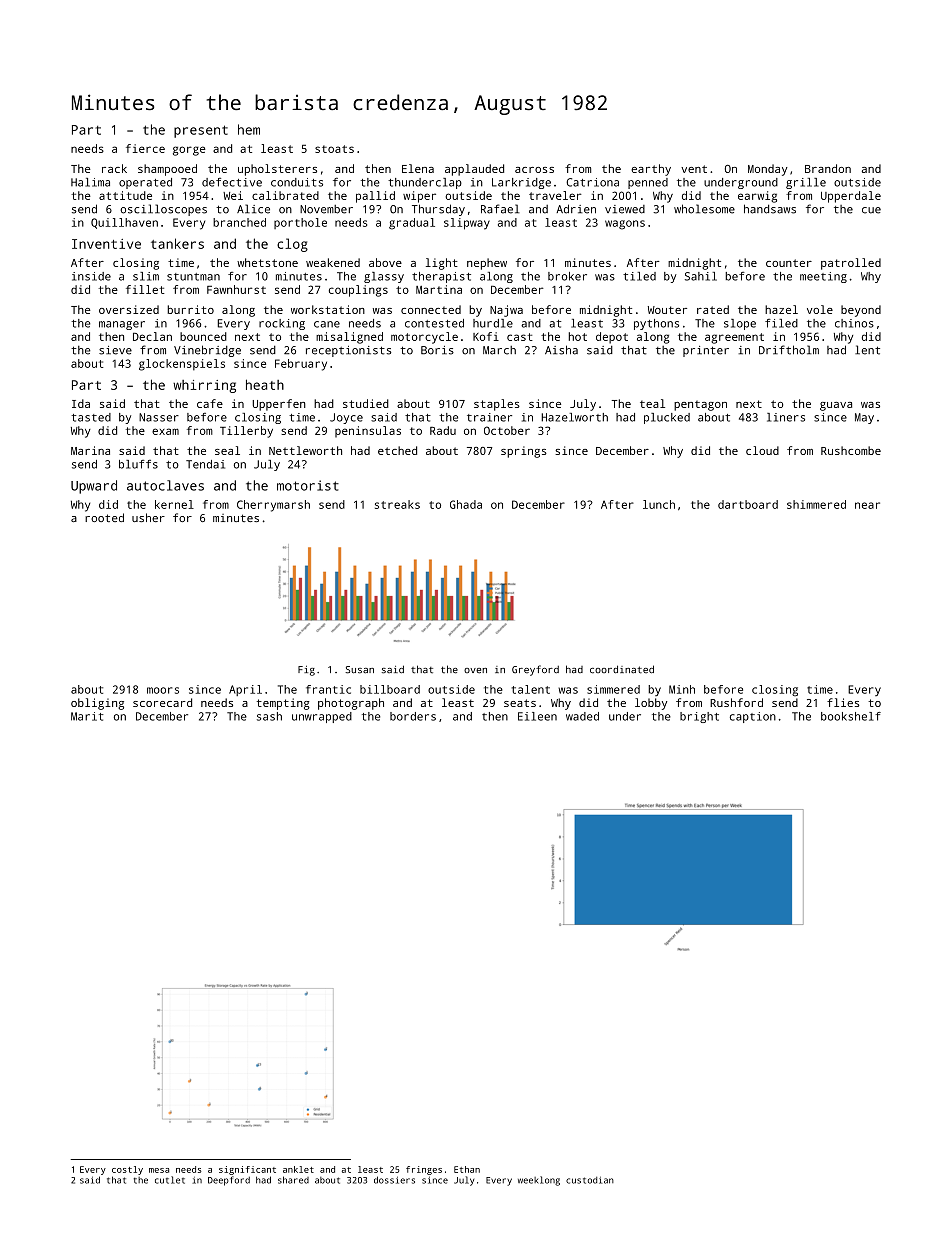 This document has width=952, height=1233. Describe the element at coordinates (582, 716) in the document. I see `waded` at that location.
